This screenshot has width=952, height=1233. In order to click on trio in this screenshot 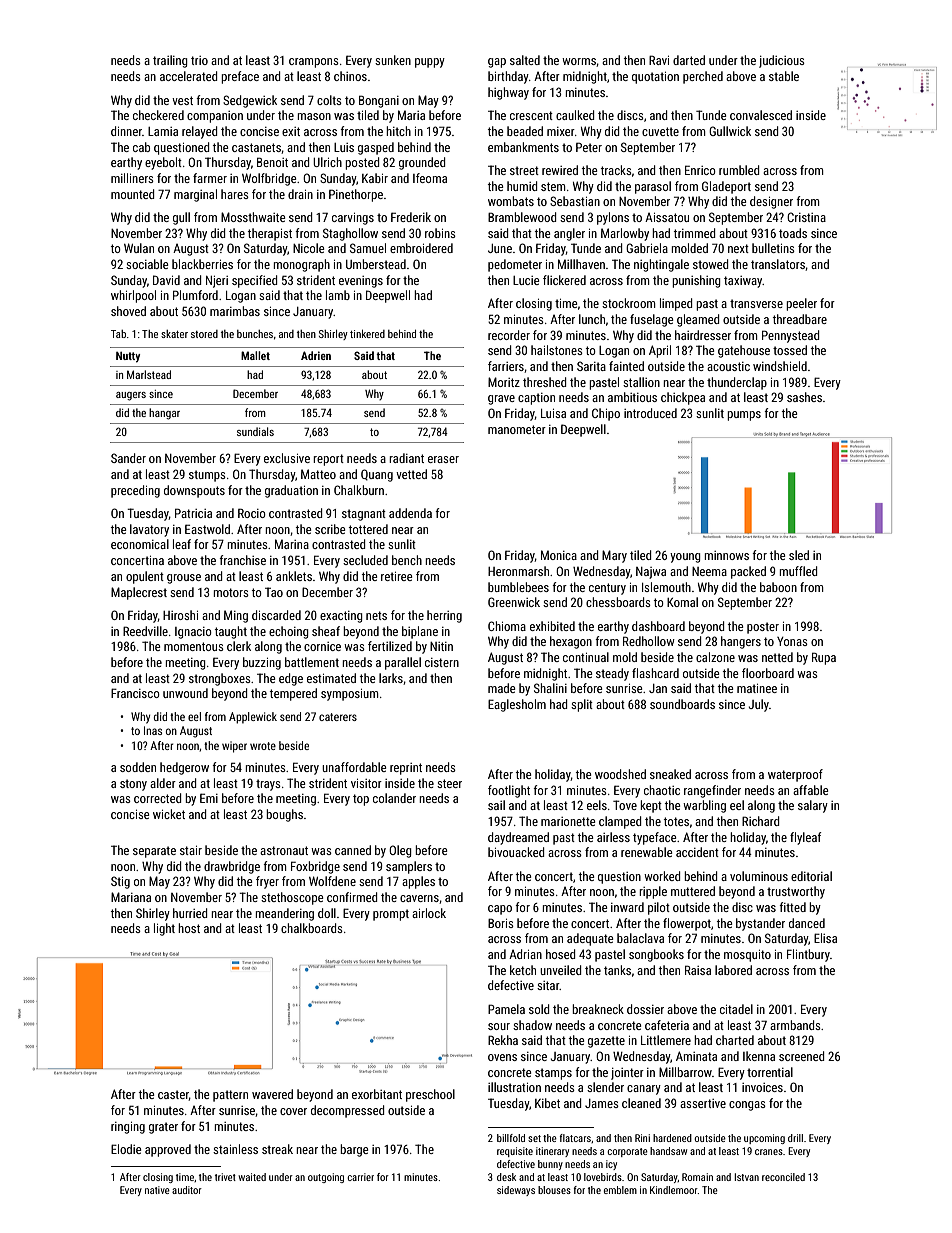, I will do `click(199, 60)`.
